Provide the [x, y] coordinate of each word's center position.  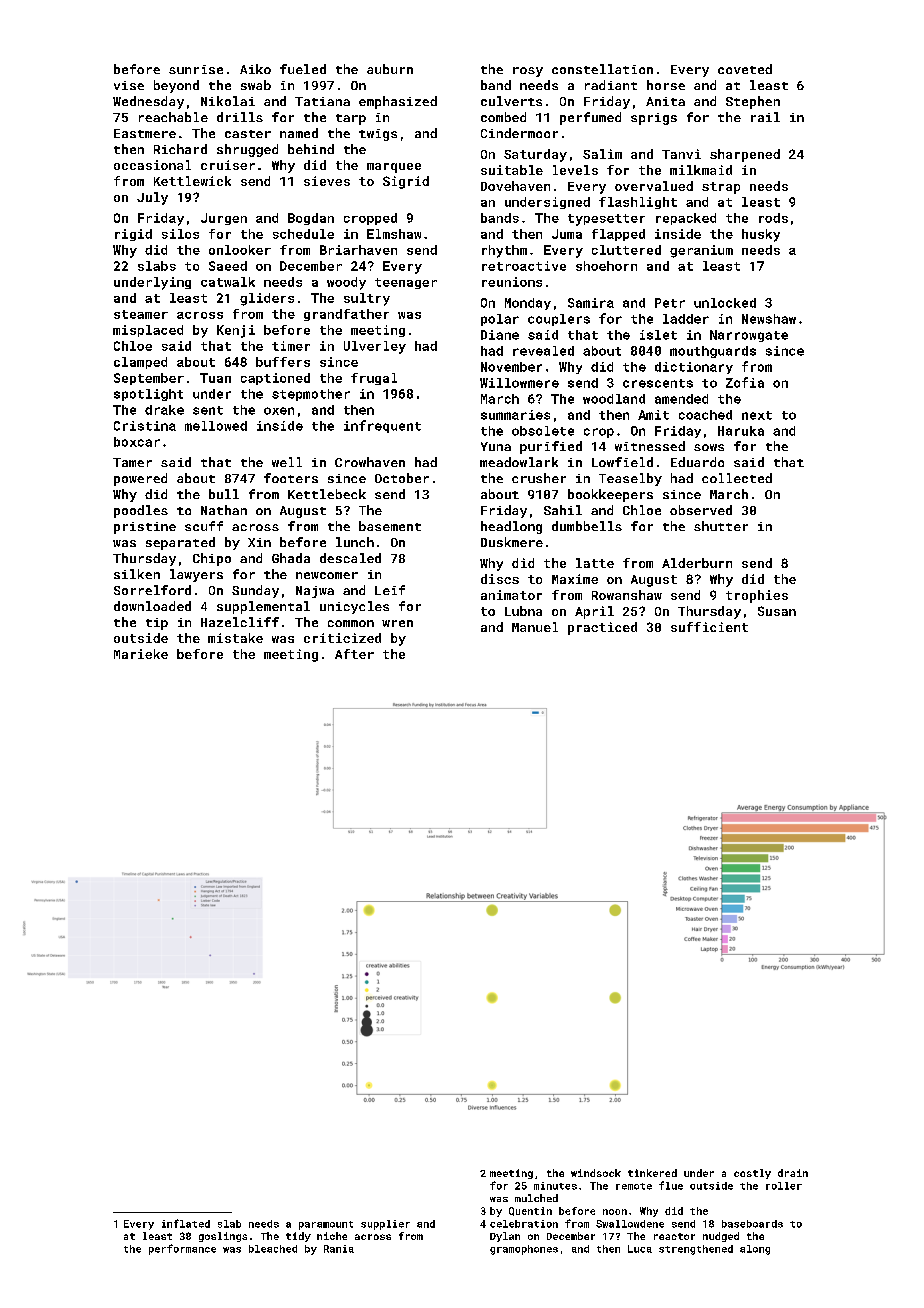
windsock [596, 1173]
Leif [390, 590]
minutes [555, 1186]
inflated [186, 1223]
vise [129, 85]
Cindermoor [519, 133]
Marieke [141, 654]
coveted [745, 69]
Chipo [212, 559]
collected [737, 478]
